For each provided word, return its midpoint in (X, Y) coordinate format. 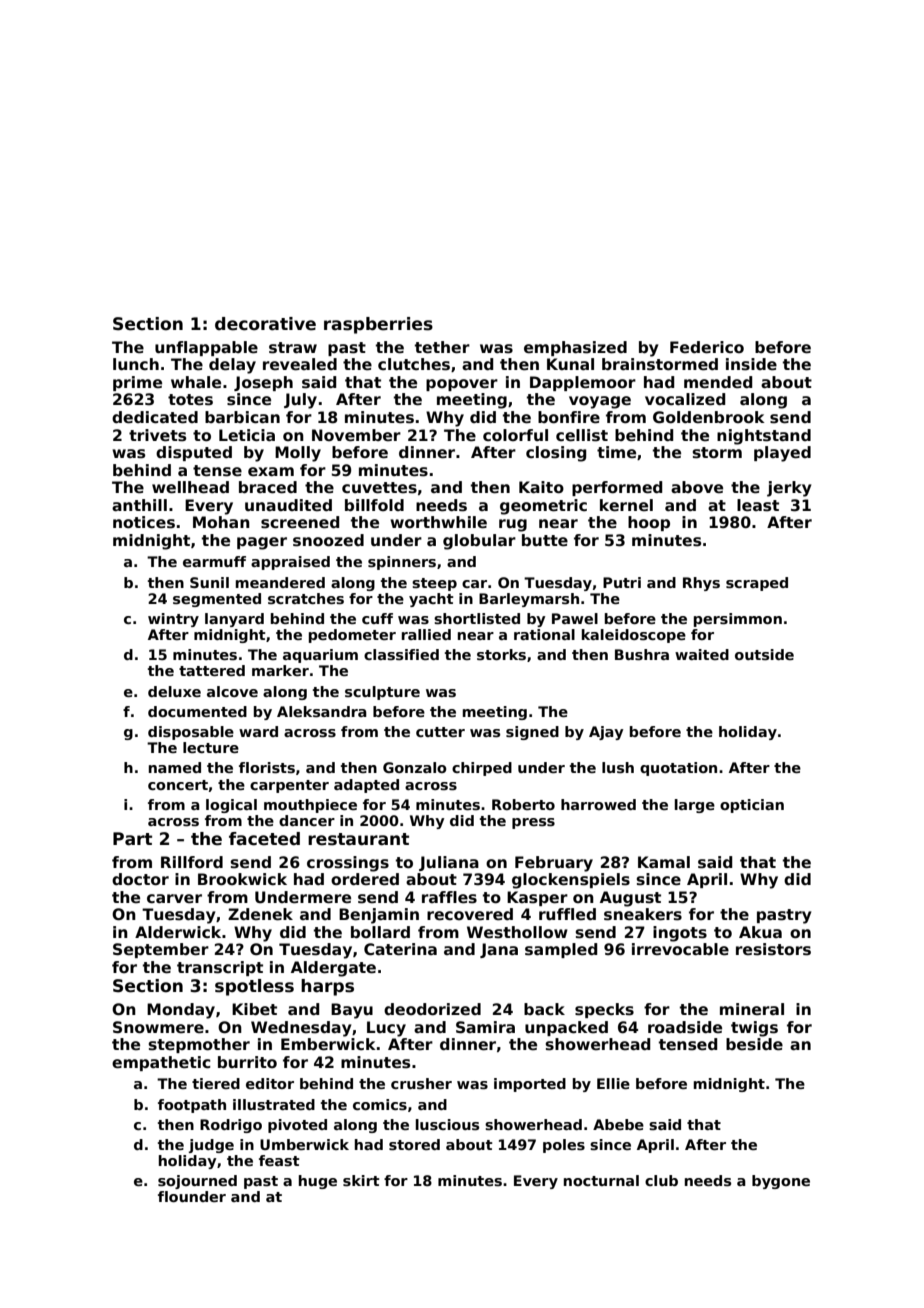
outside (764, 654)
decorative (265, 324)
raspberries (378, 325)
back (544, 1009)
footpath (192, 1106)
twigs (754, 1029)
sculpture (382, 693)
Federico (707, 347)
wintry (173, 620)
